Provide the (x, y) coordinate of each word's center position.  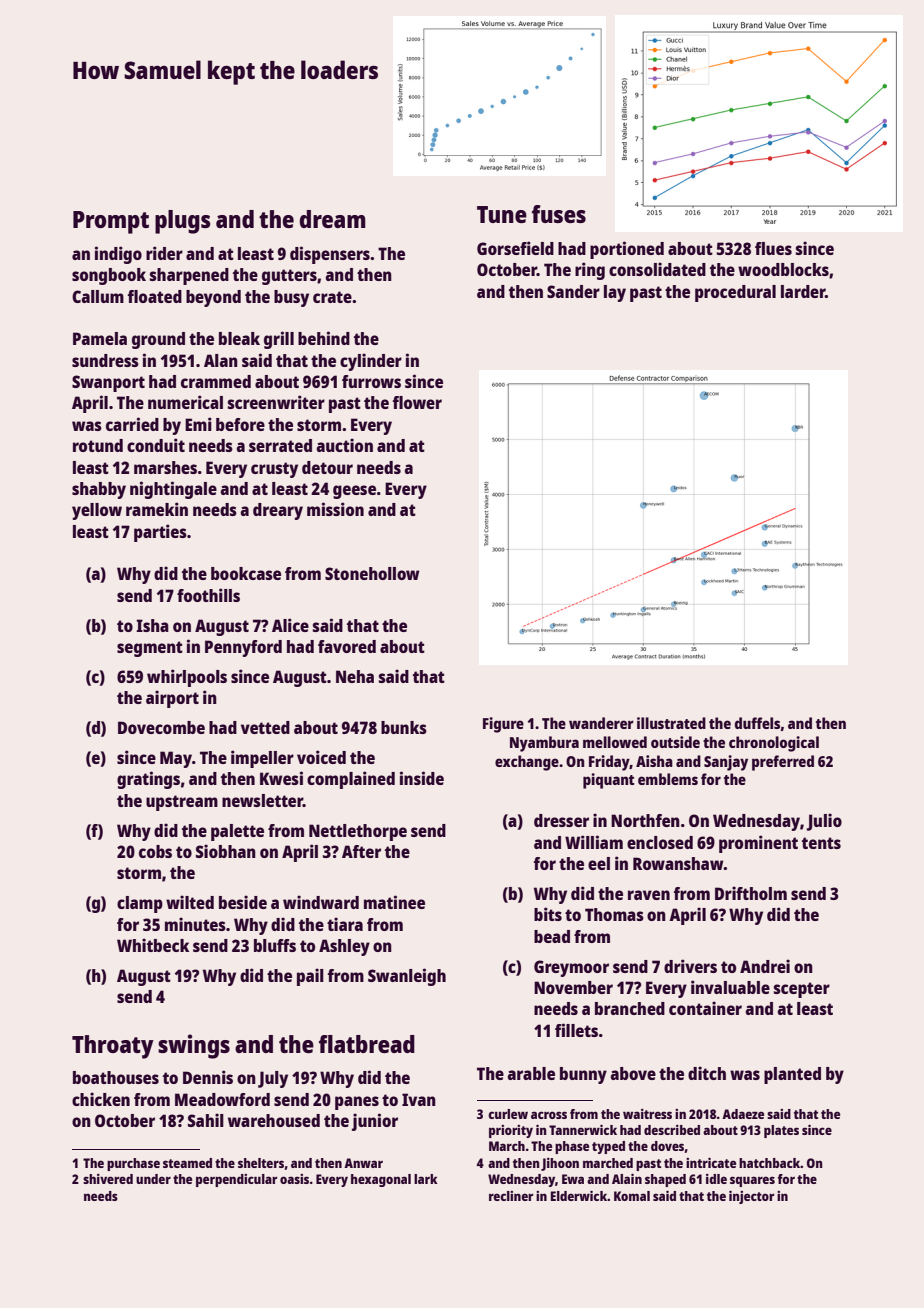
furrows (371, 381)
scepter (802, 990)
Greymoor (571, 968)
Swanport (108, 383)
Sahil (206, 1120)
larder (803, 291)
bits (548, 914)
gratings (148, 780)
